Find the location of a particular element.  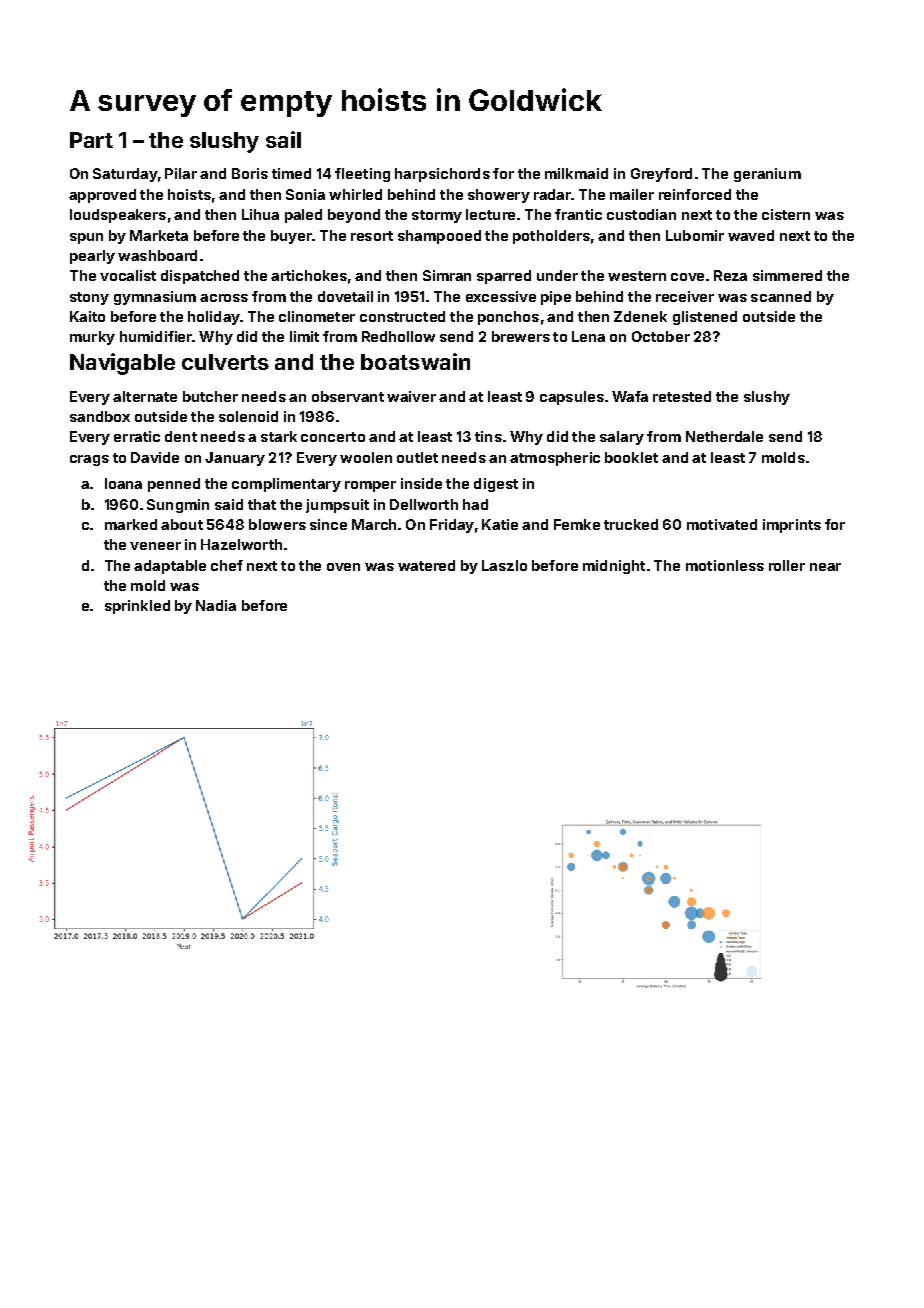

butcher is located at coordinates (210, 396).
